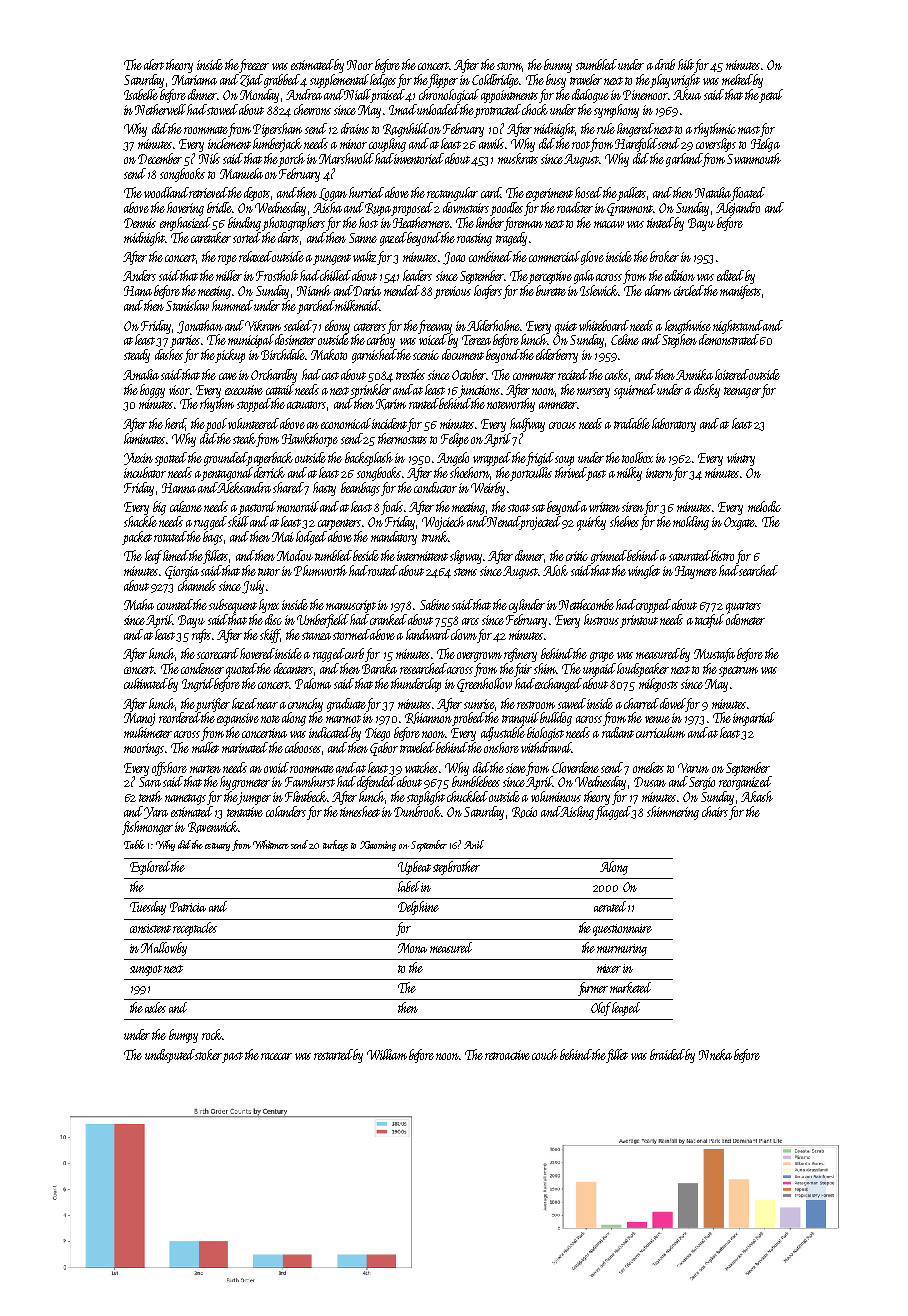  Describe the element at coordinates (636, 145) in the document. I see `Harefold` at that location.
